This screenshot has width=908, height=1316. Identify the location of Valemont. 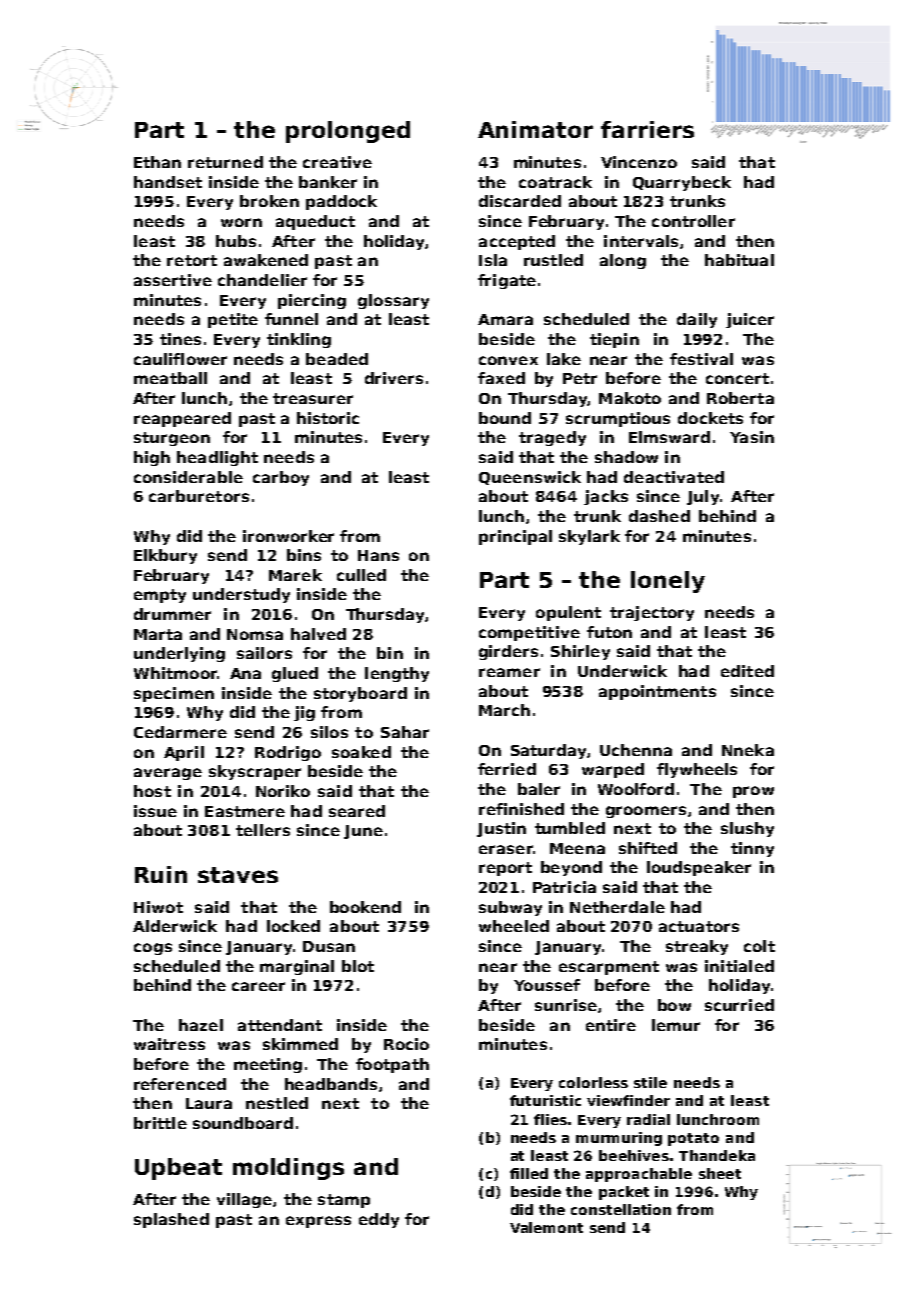
(546, 1227).
